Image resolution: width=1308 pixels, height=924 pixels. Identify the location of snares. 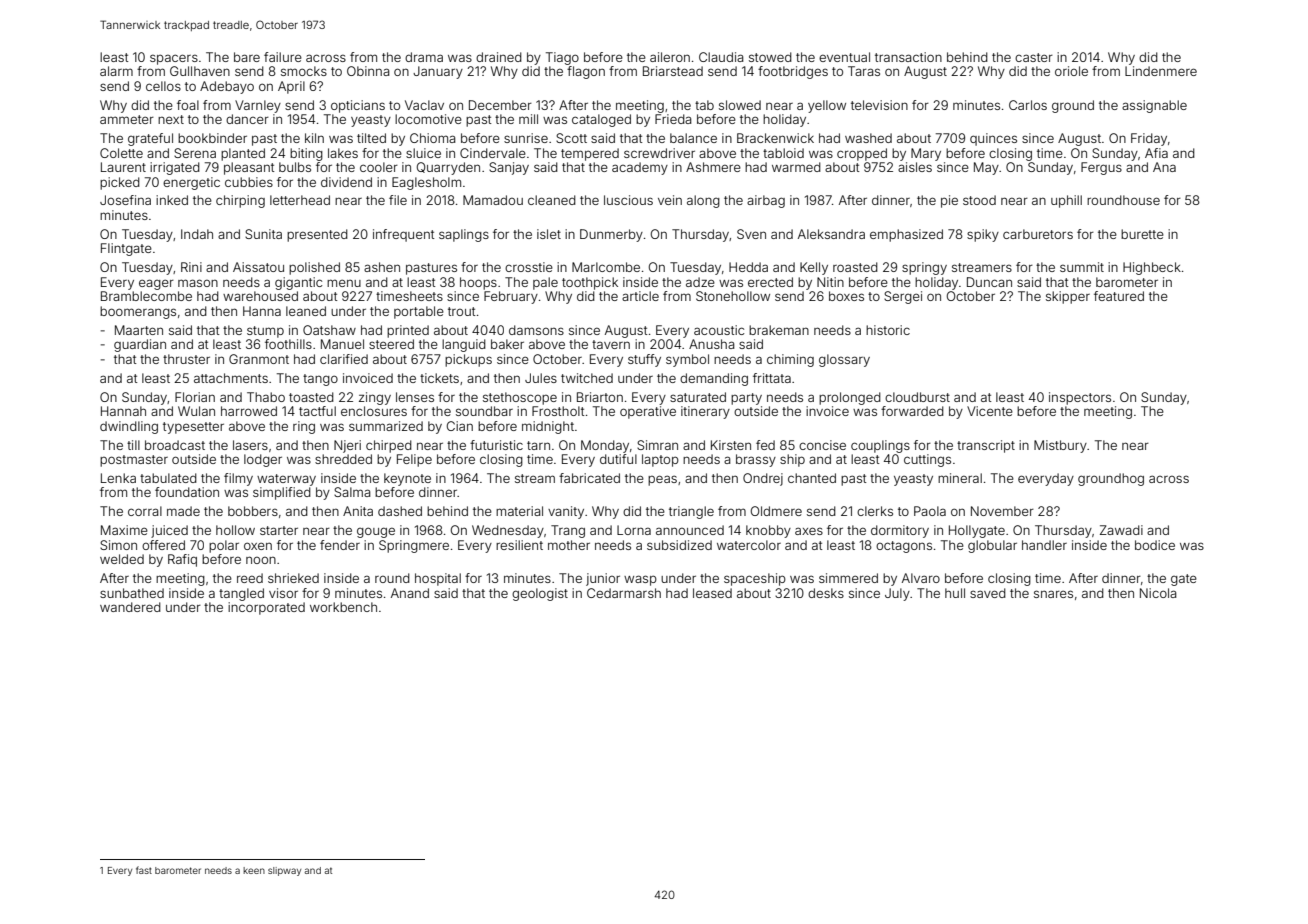
(1053, 594).
